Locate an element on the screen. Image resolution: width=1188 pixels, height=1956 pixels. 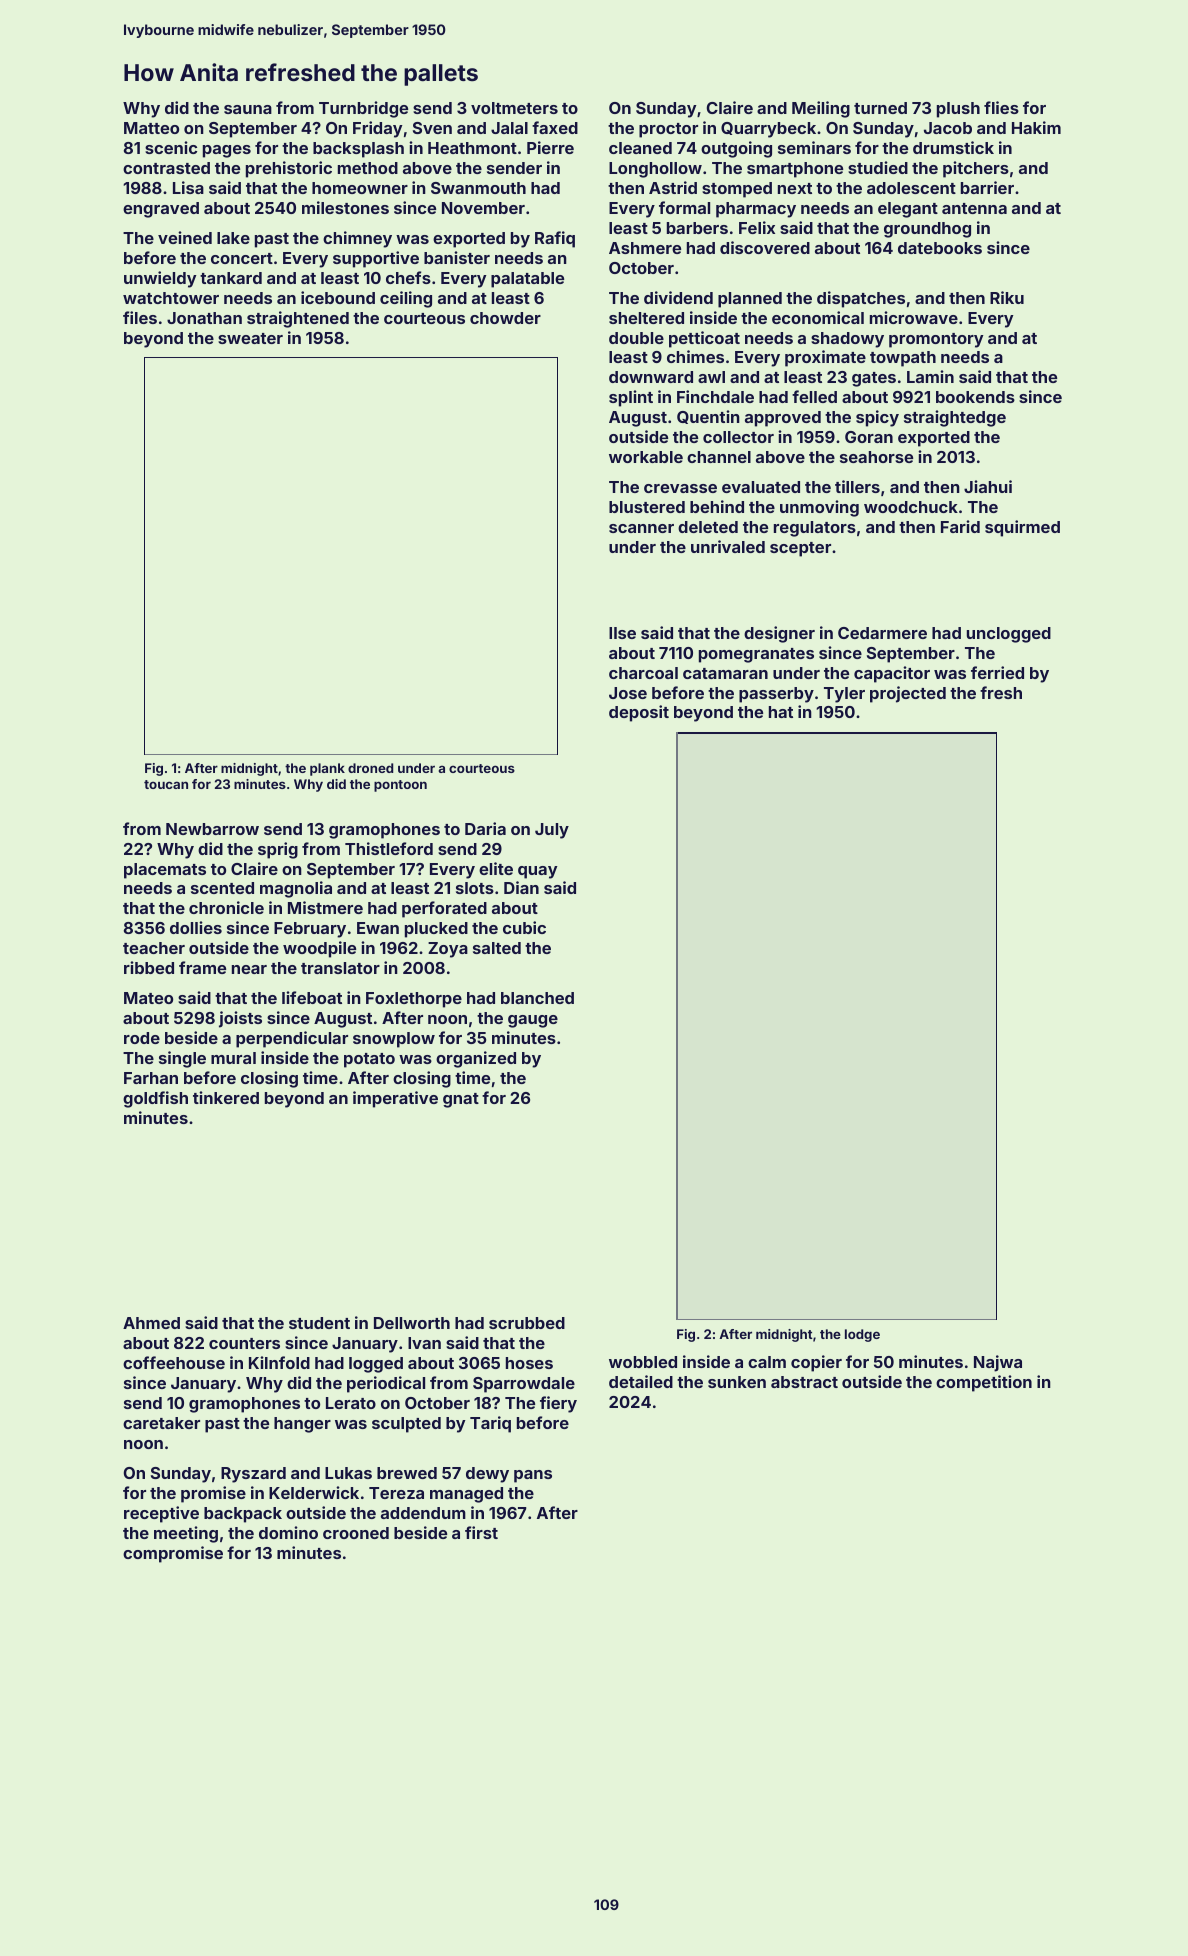
Mateo is located at coordinates (148, 998).
